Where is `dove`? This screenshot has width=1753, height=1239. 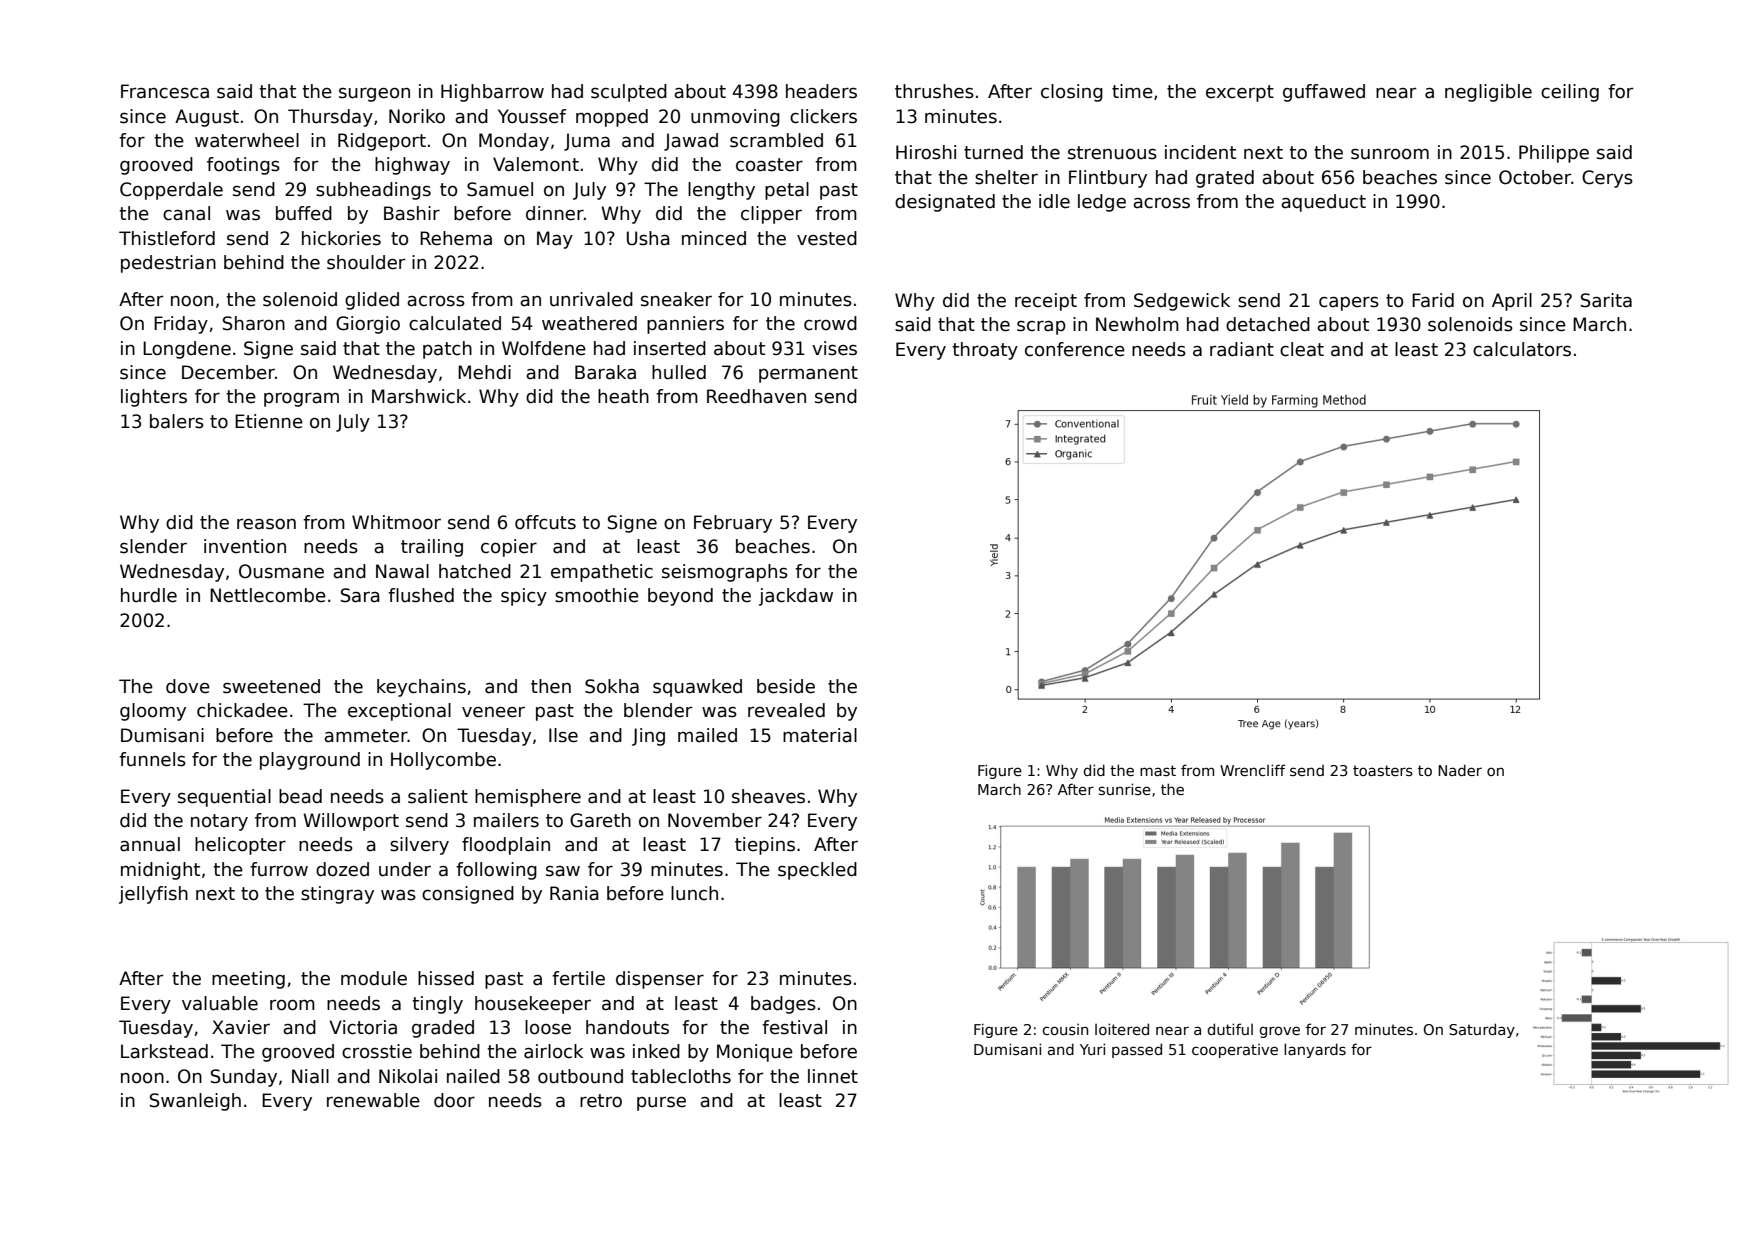 dove is located at coordinates (188, 686).
